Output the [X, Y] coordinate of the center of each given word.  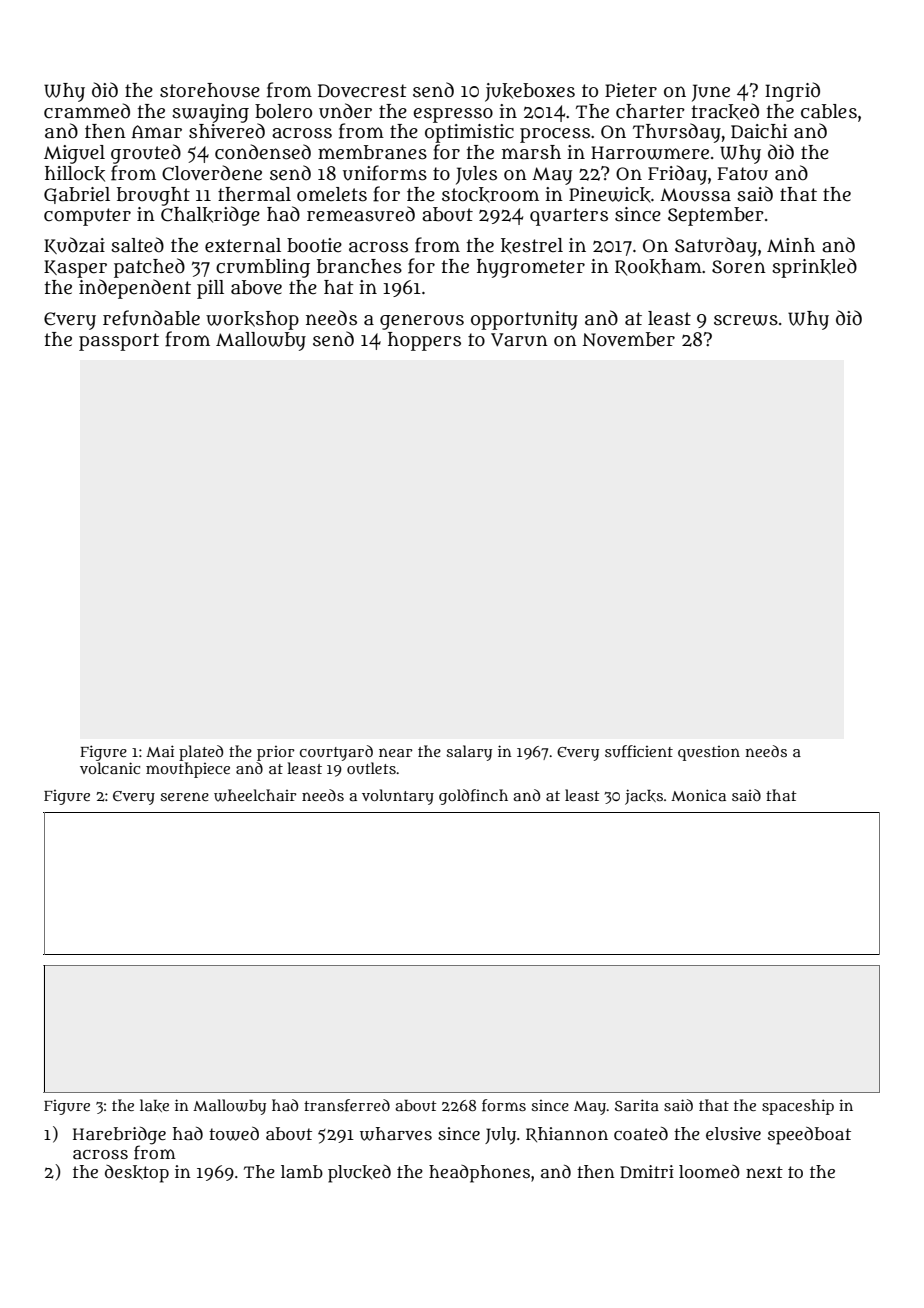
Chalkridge [210, 216]
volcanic [110, 768]
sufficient [639, 751]
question [709, 753]
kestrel [532, 246]
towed [234, 1134]
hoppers [424, 341]
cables [829, 111]
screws [746, 320]
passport [119, 342]
